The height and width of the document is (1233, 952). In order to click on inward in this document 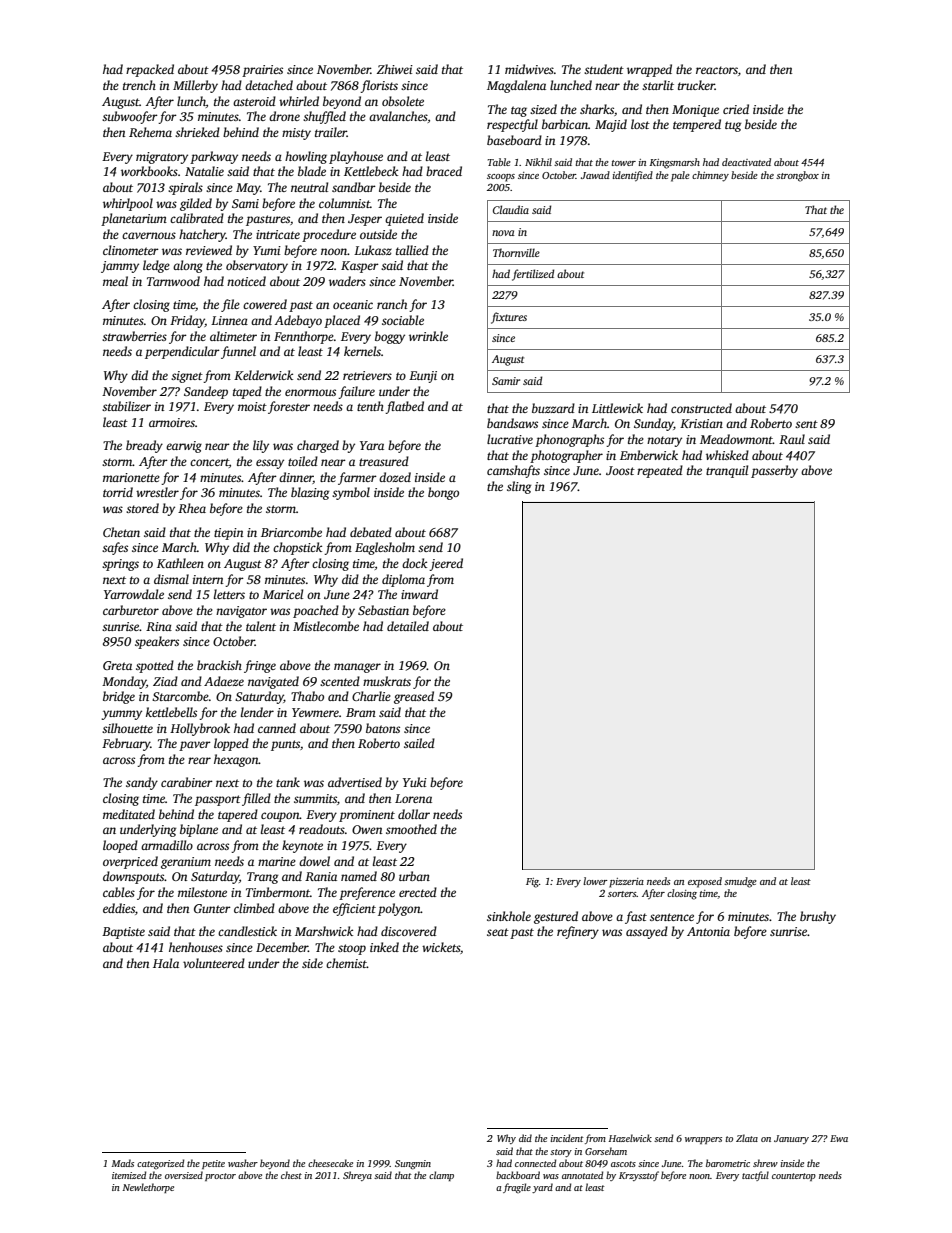, I will do `click(419, 594)`.
